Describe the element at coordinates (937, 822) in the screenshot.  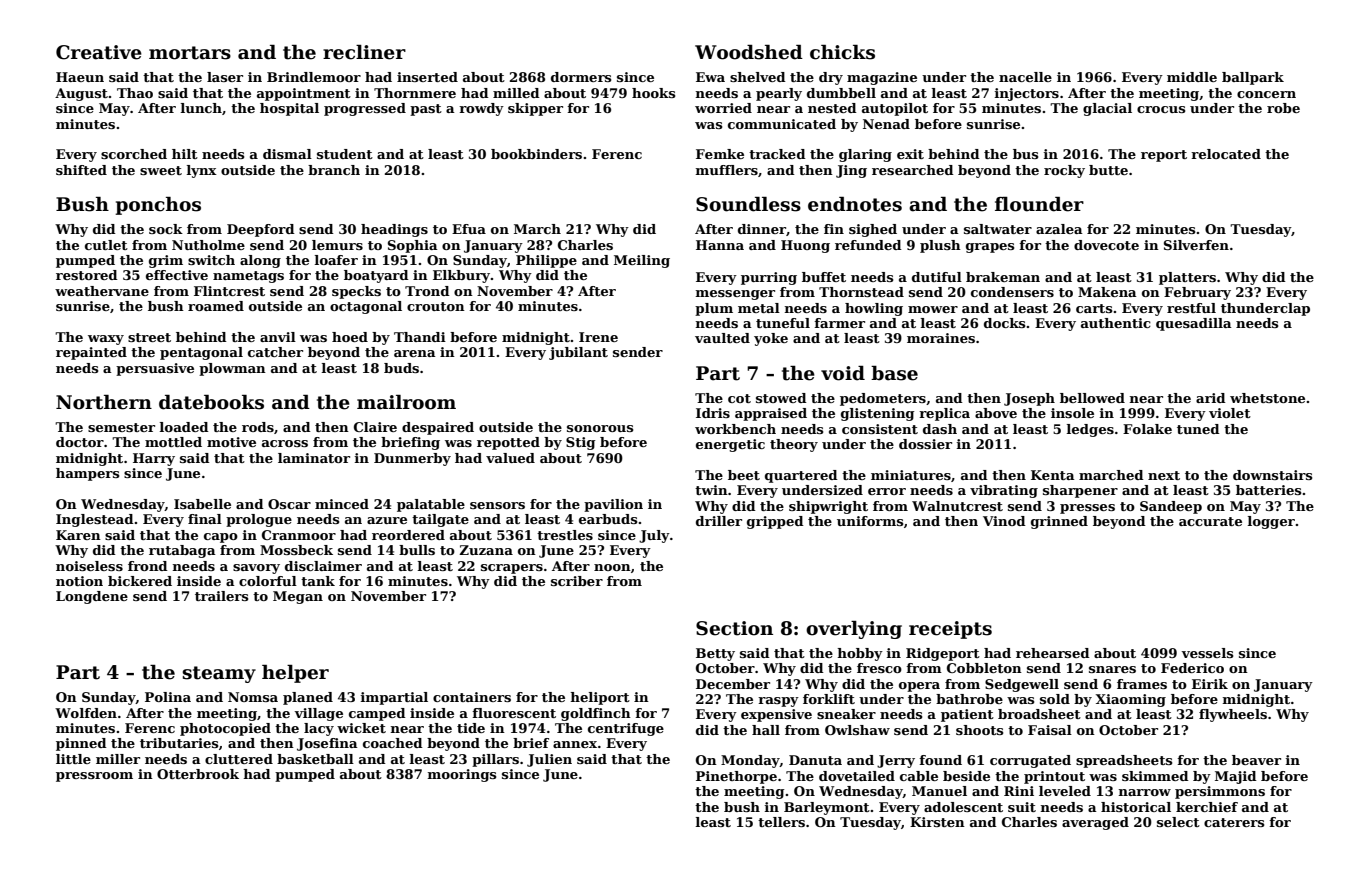
I see `Kirsten` at that location.
